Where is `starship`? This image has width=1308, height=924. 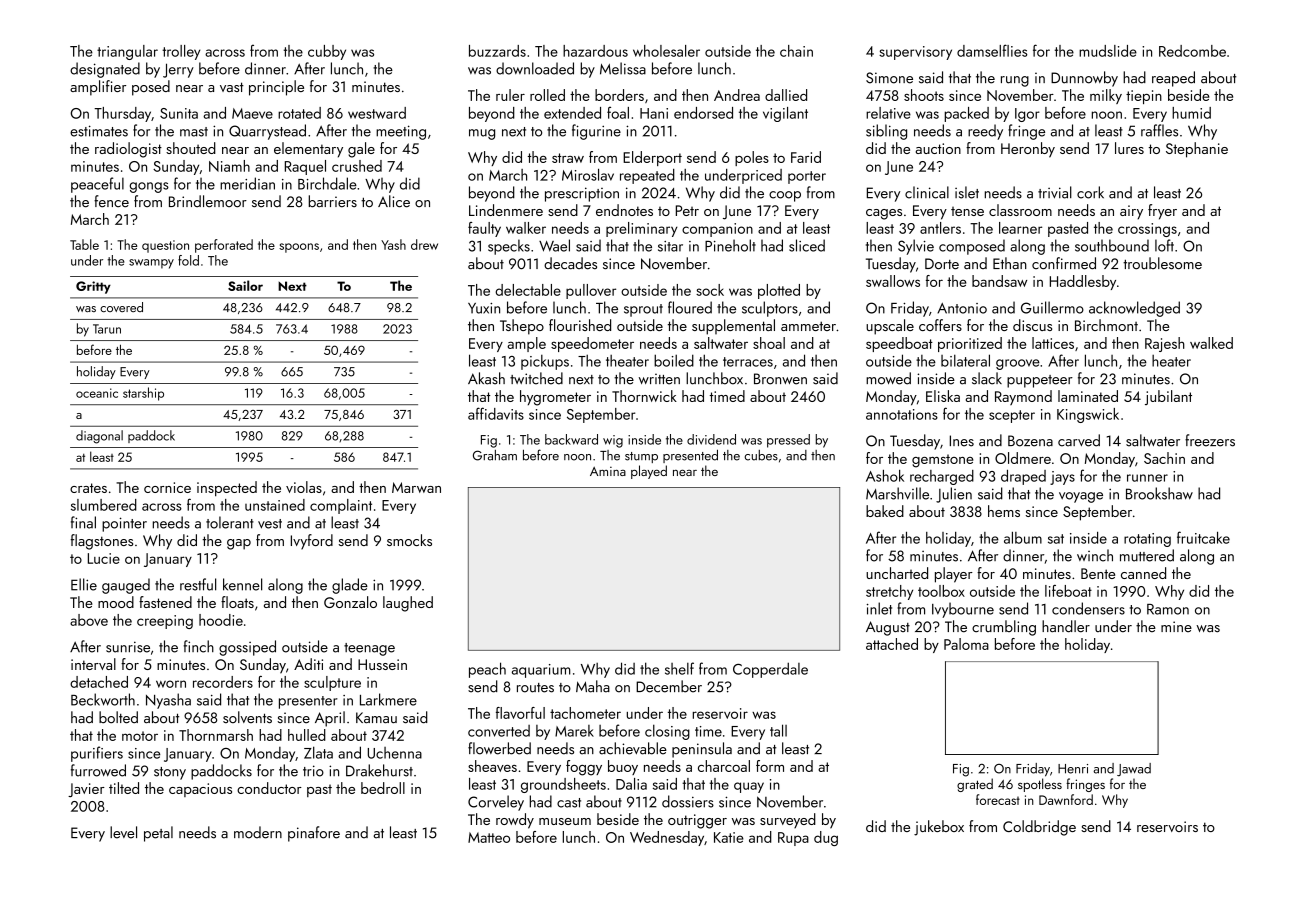 starship is located at coordinates (143, 394).
